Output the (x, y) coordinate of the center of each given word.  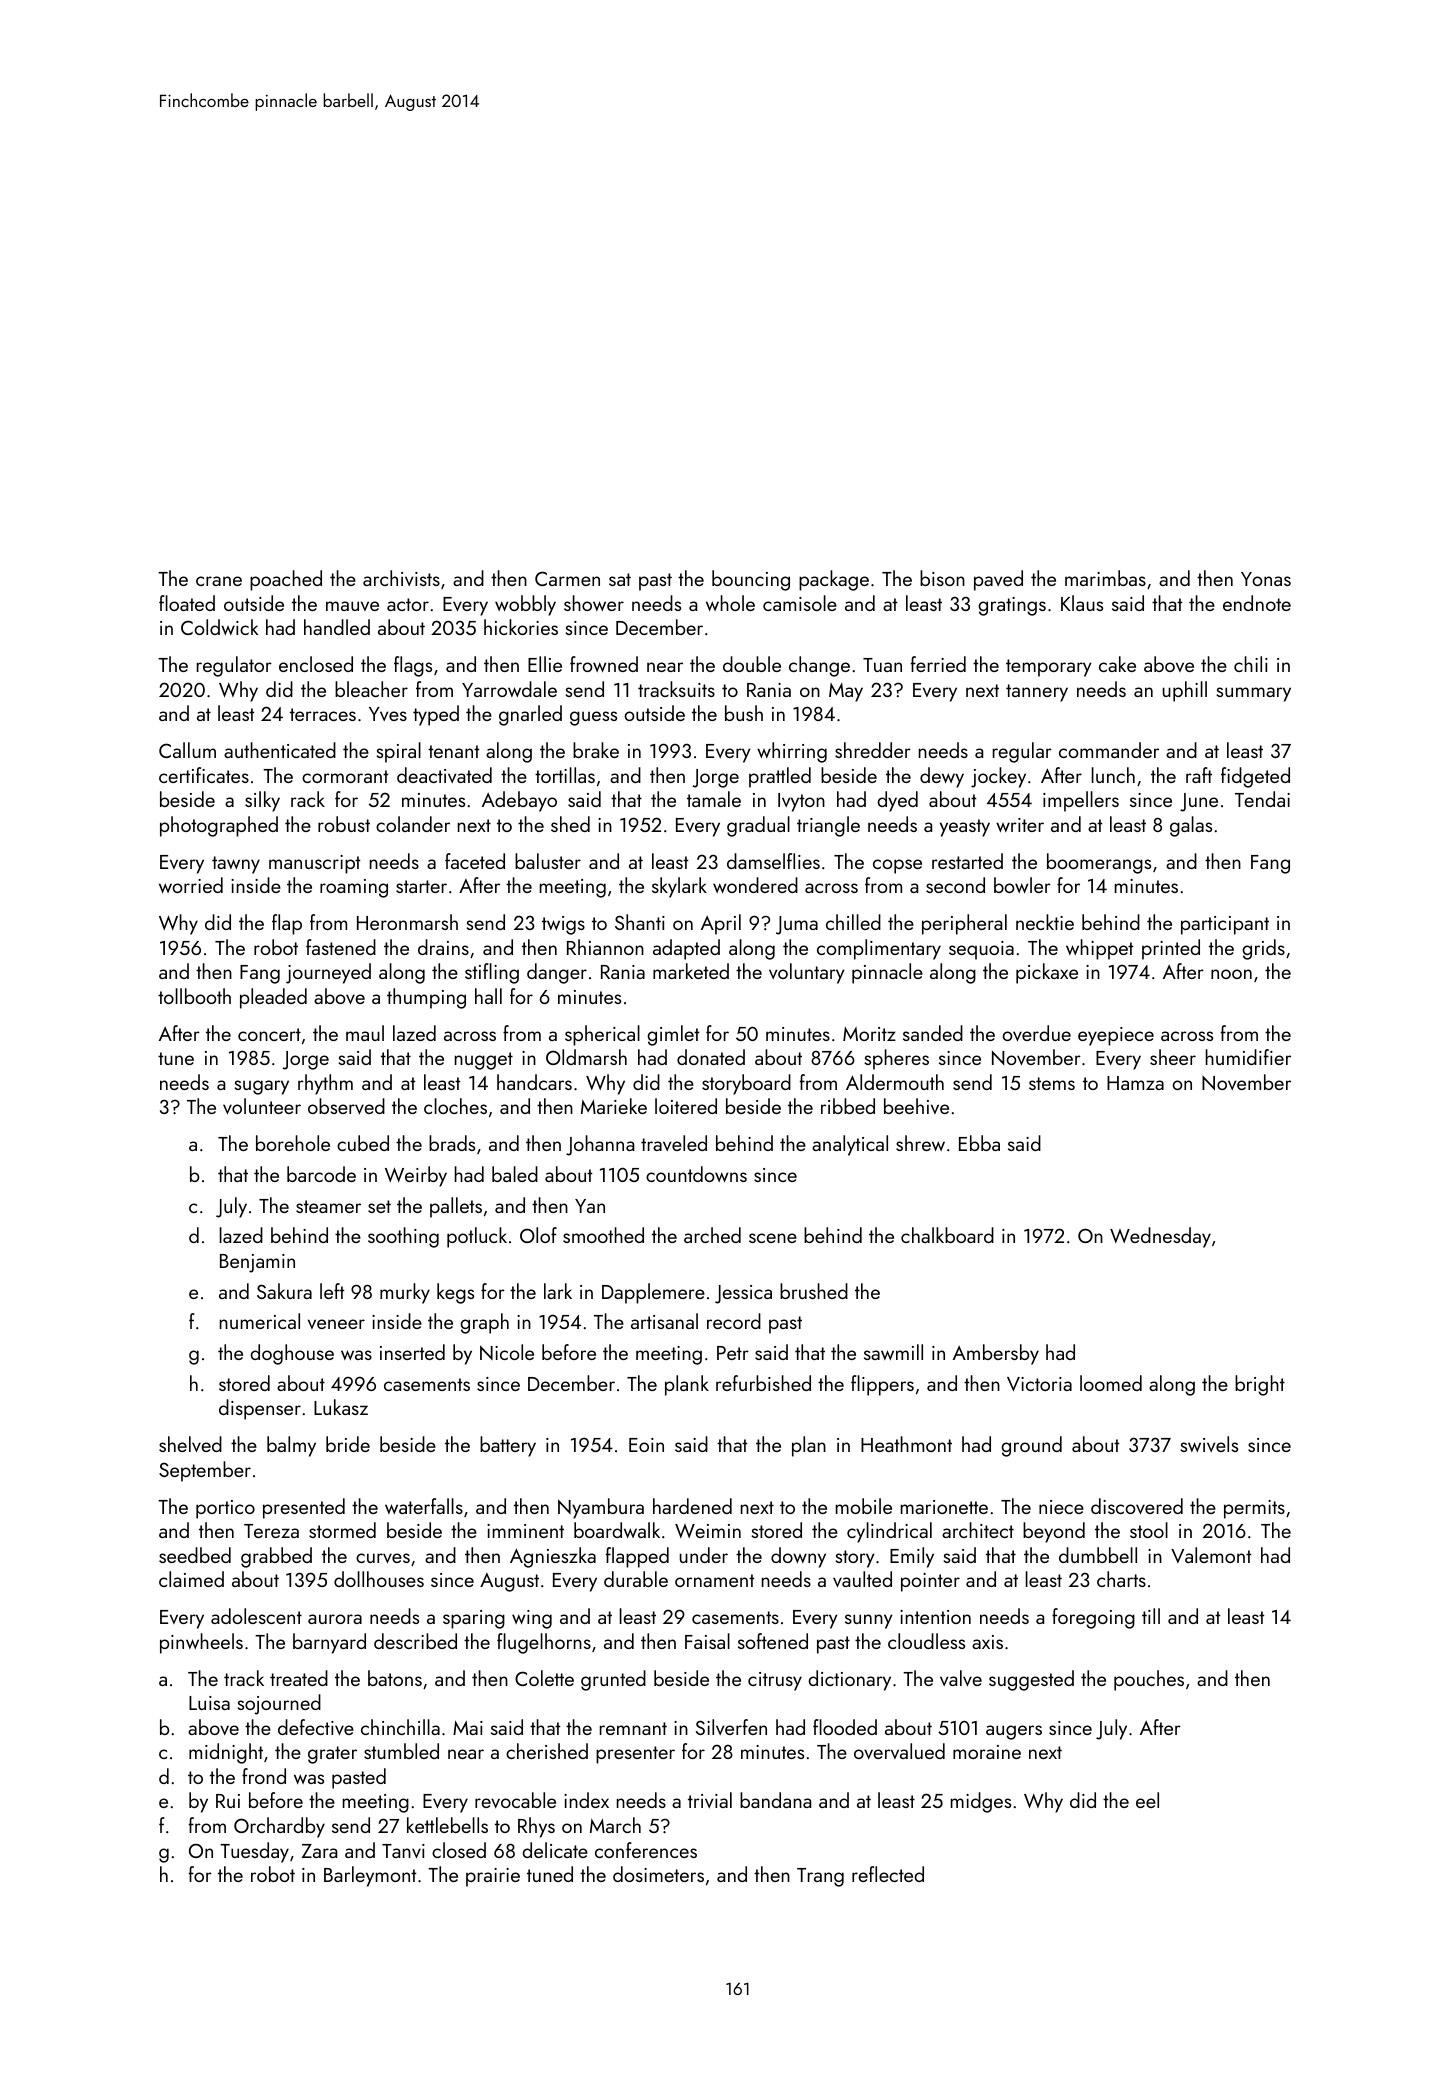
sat (620, 579)
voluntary (807, 973)
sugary (261, 1087)
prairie (493, 1877)
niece (1061, 1507)
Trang (820, 1877)
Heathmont (906, 1444)
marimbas (1105, 578)
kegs (455, 1293)
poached (286, 580)
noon (1231, 974)
